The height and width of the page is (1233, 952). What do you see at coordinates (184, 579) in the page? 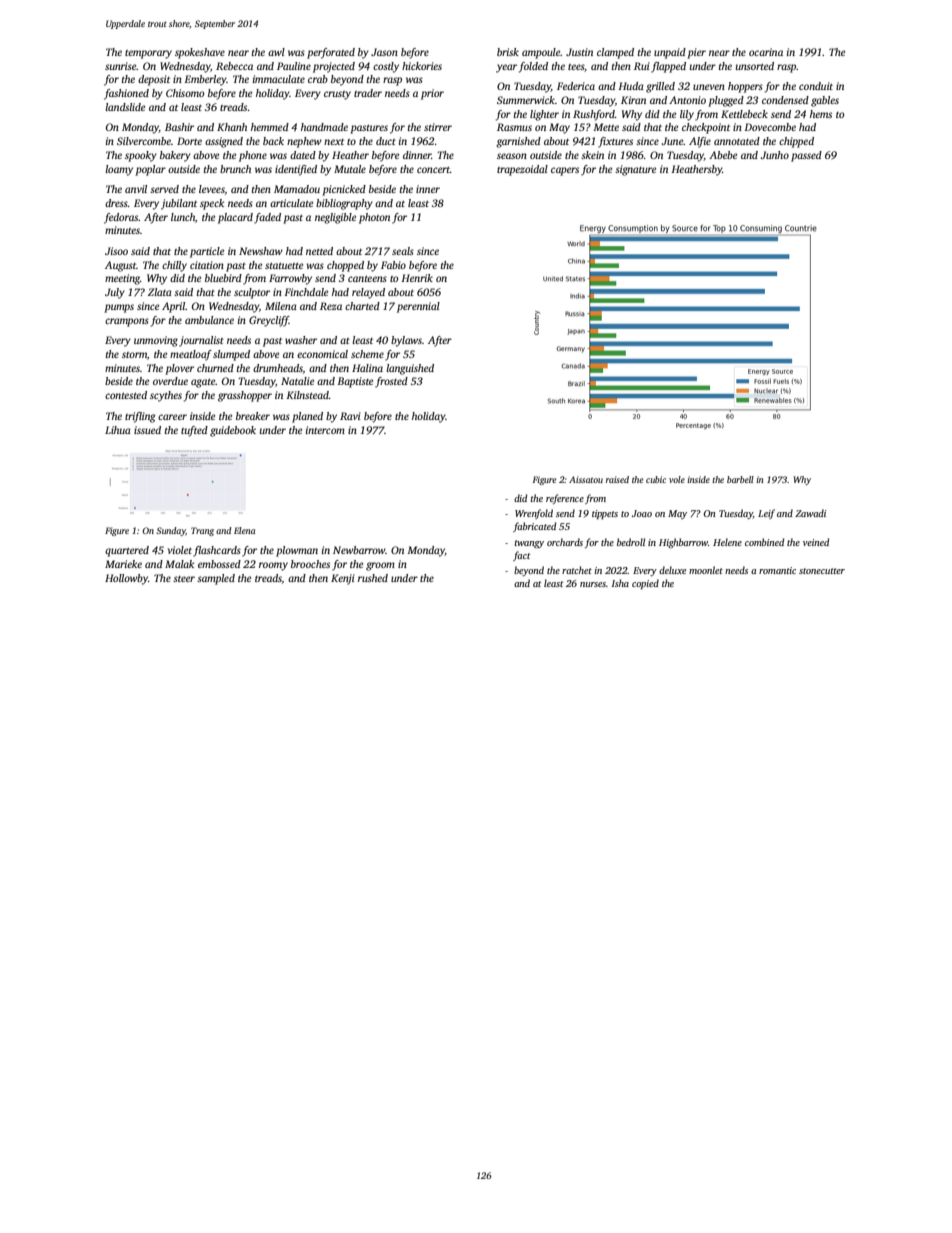
I see `steer` at bounding box center [184, 579].
